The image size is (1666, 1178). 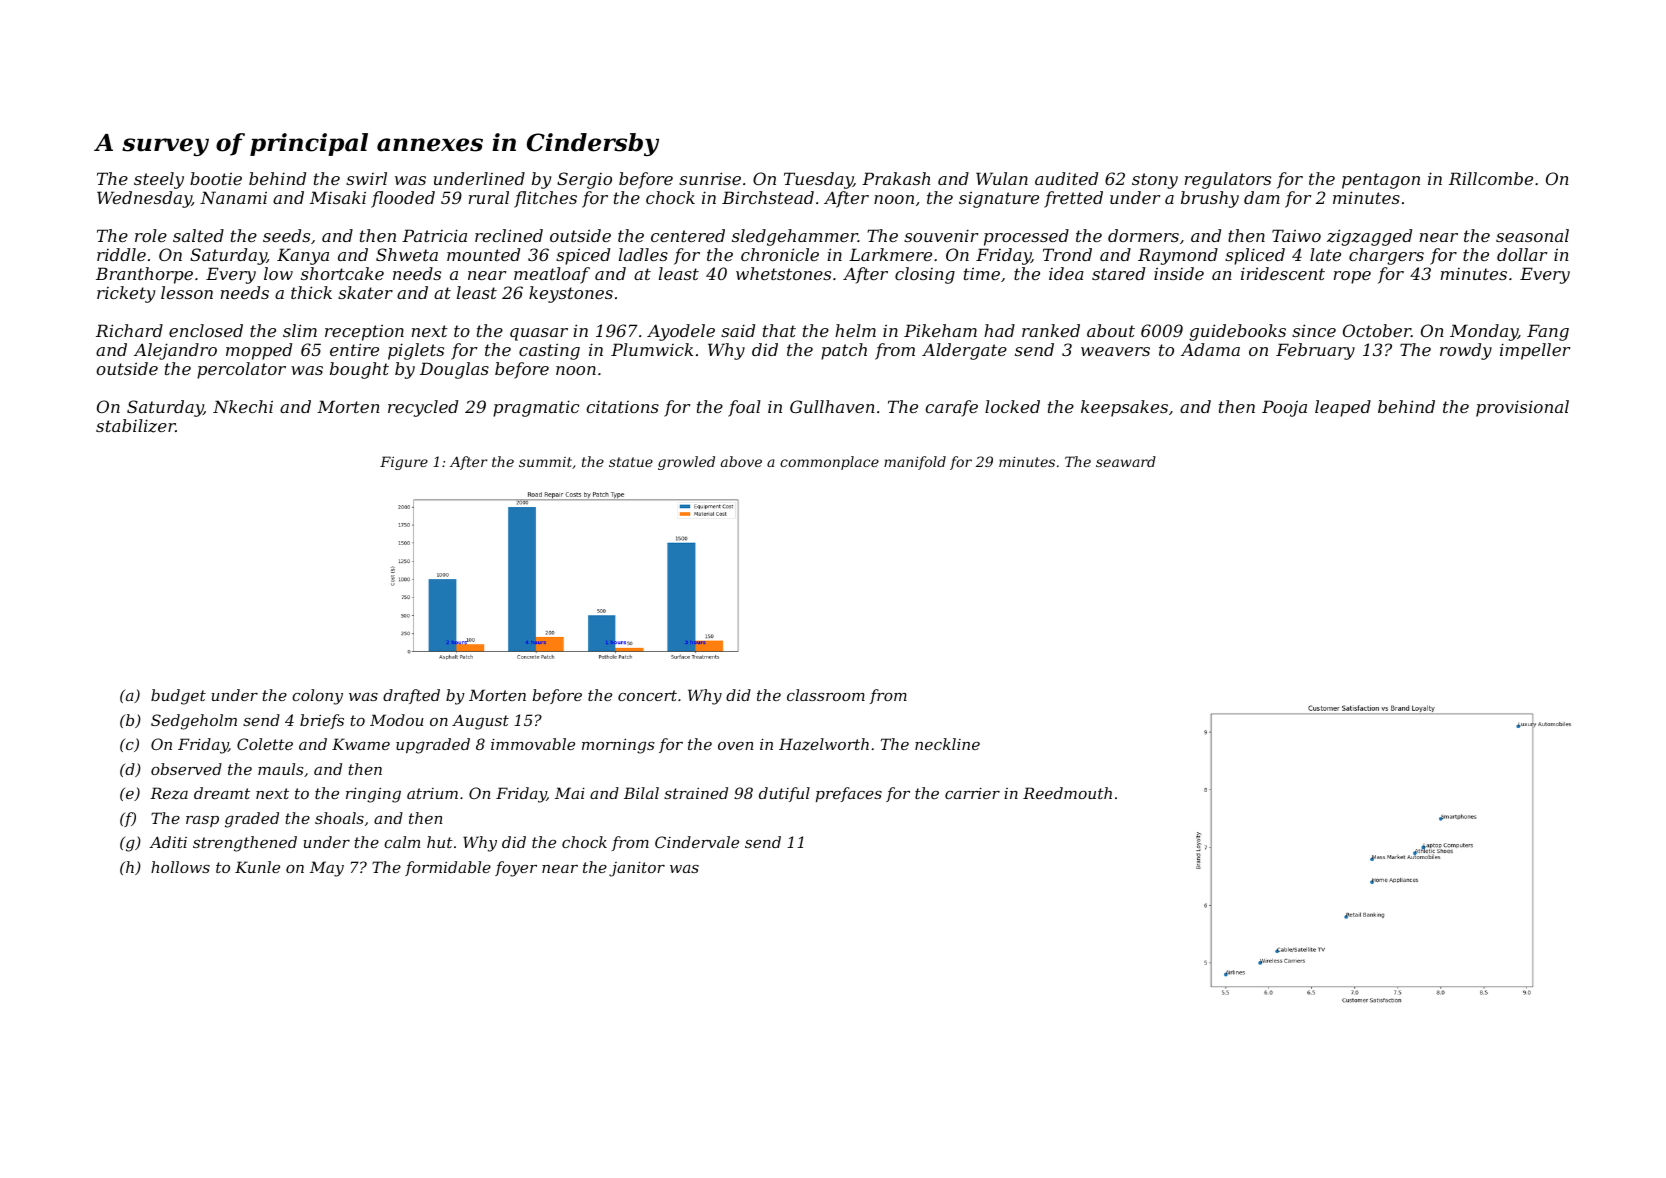 I want to click on Rillcombe, so click(x=1491, y=178).
